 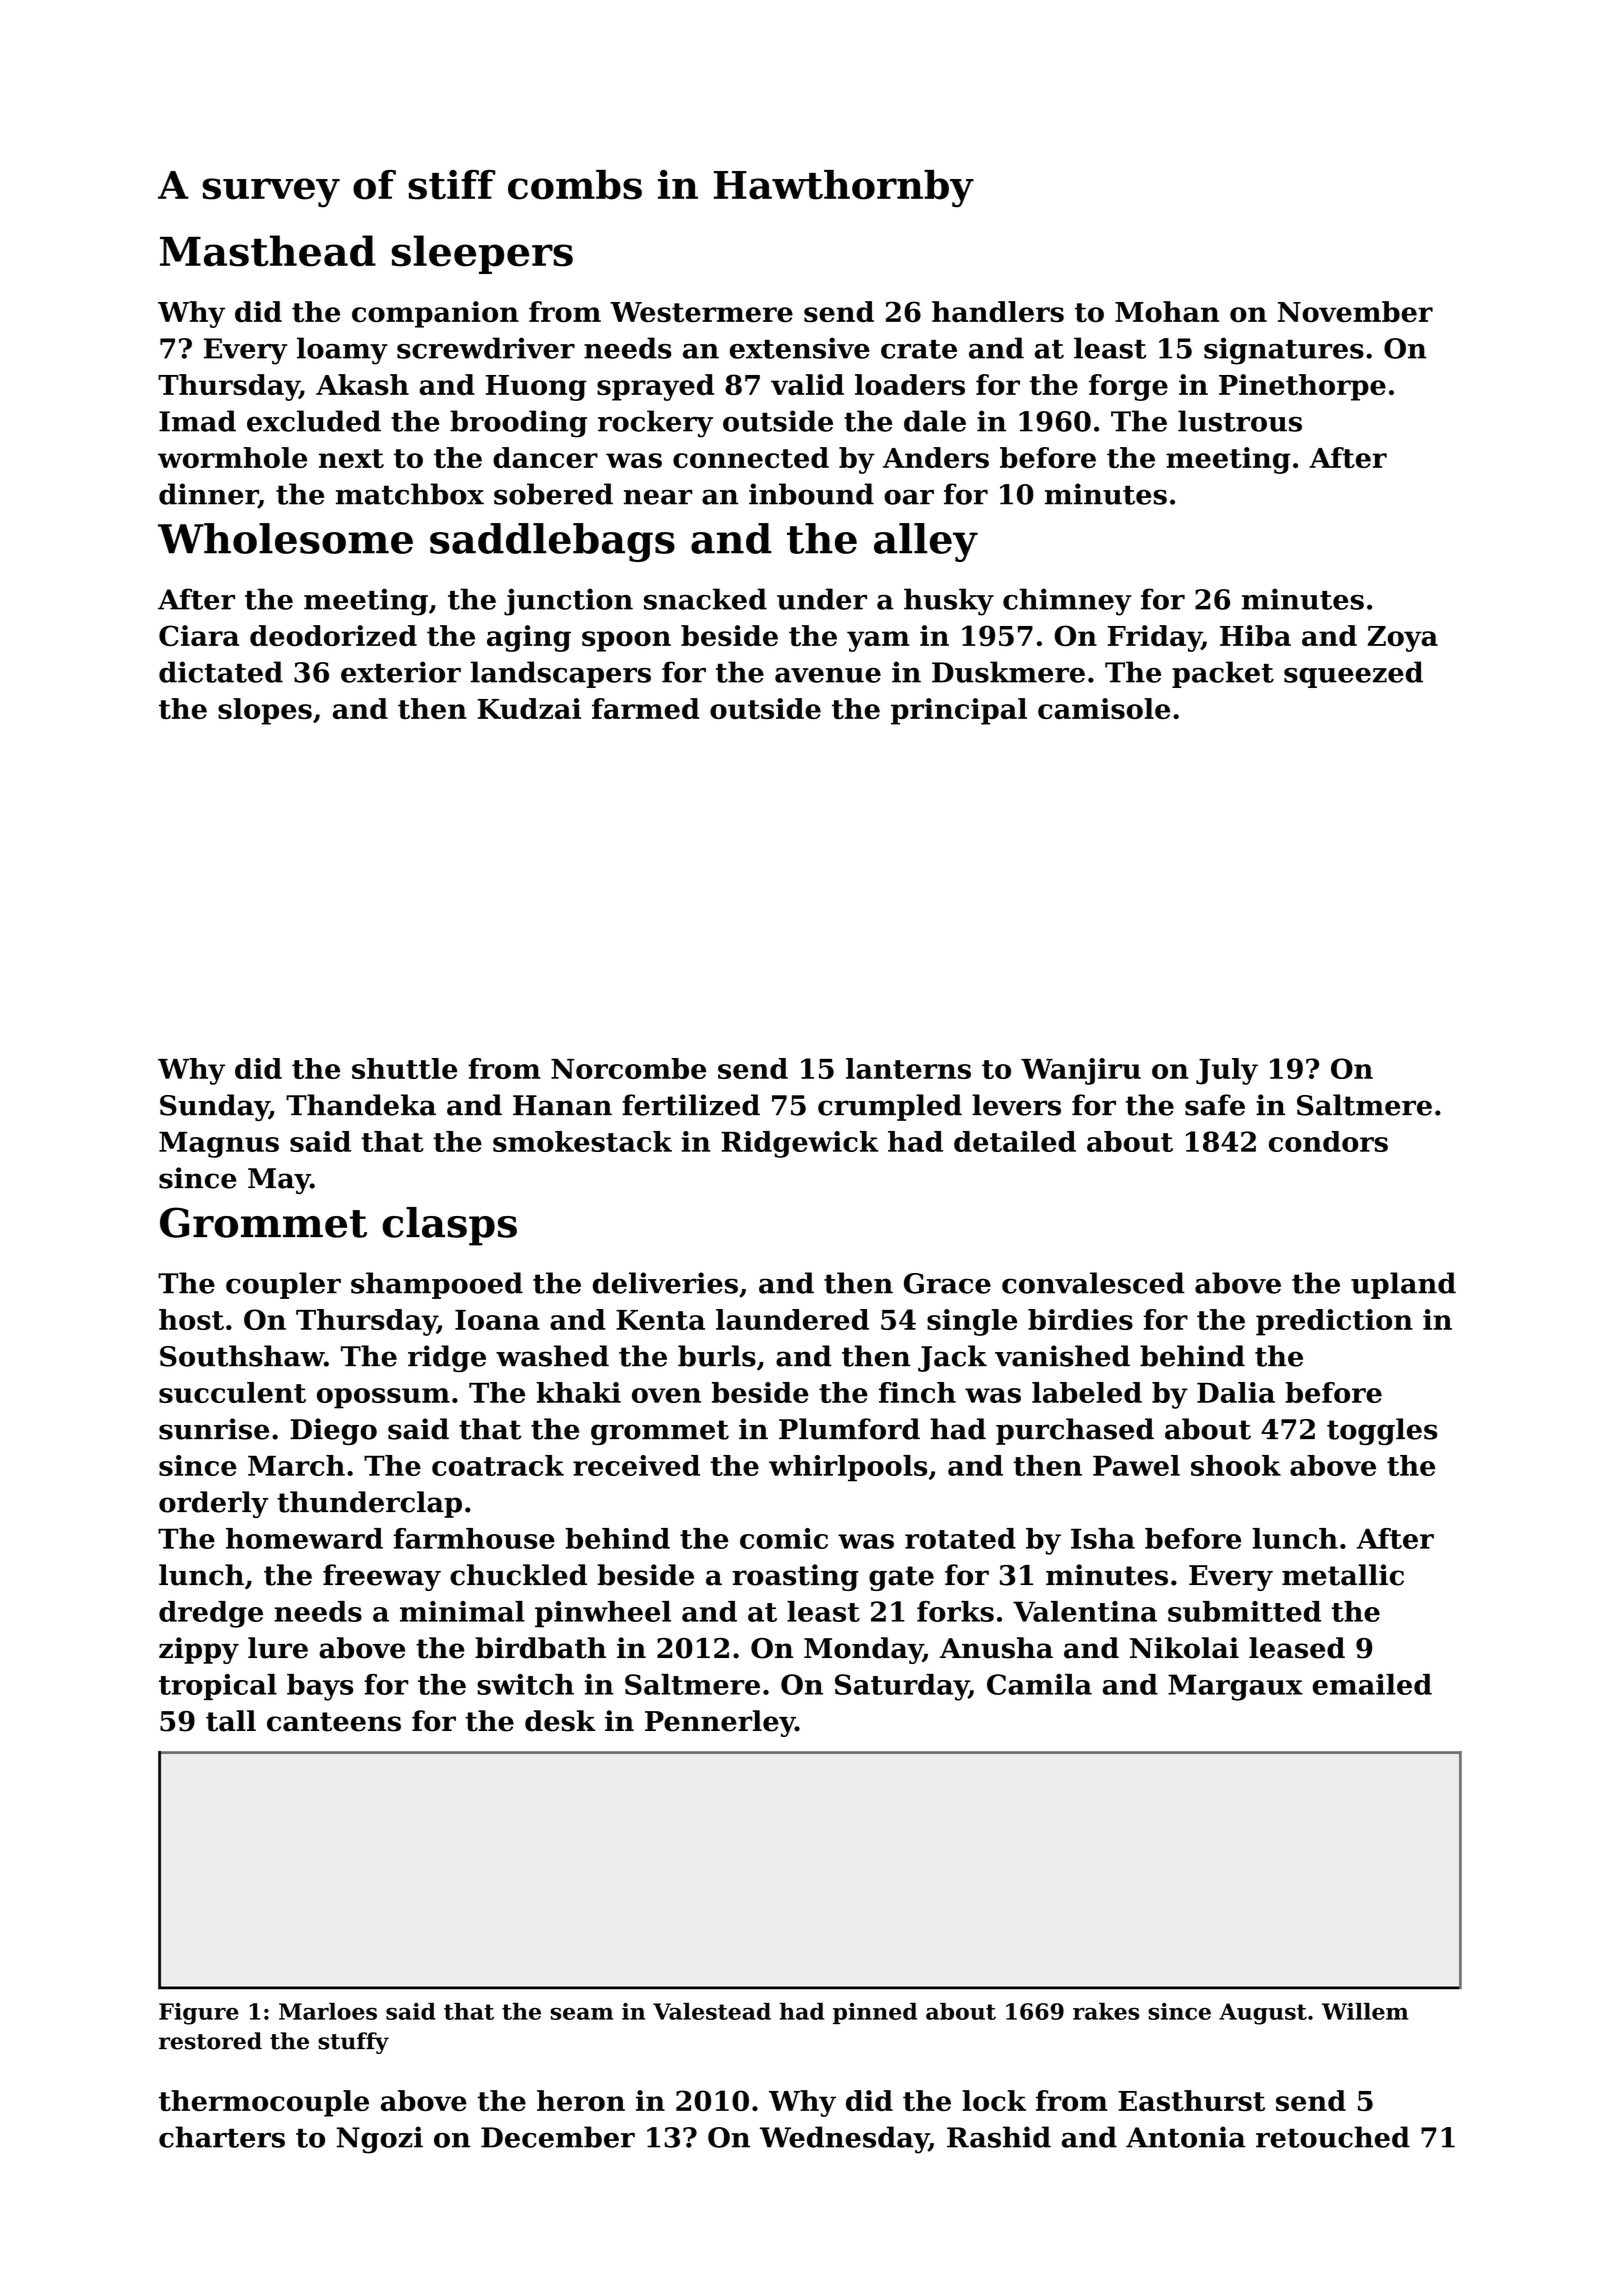 I want to click on charters, so click(x=222, y=2137).
